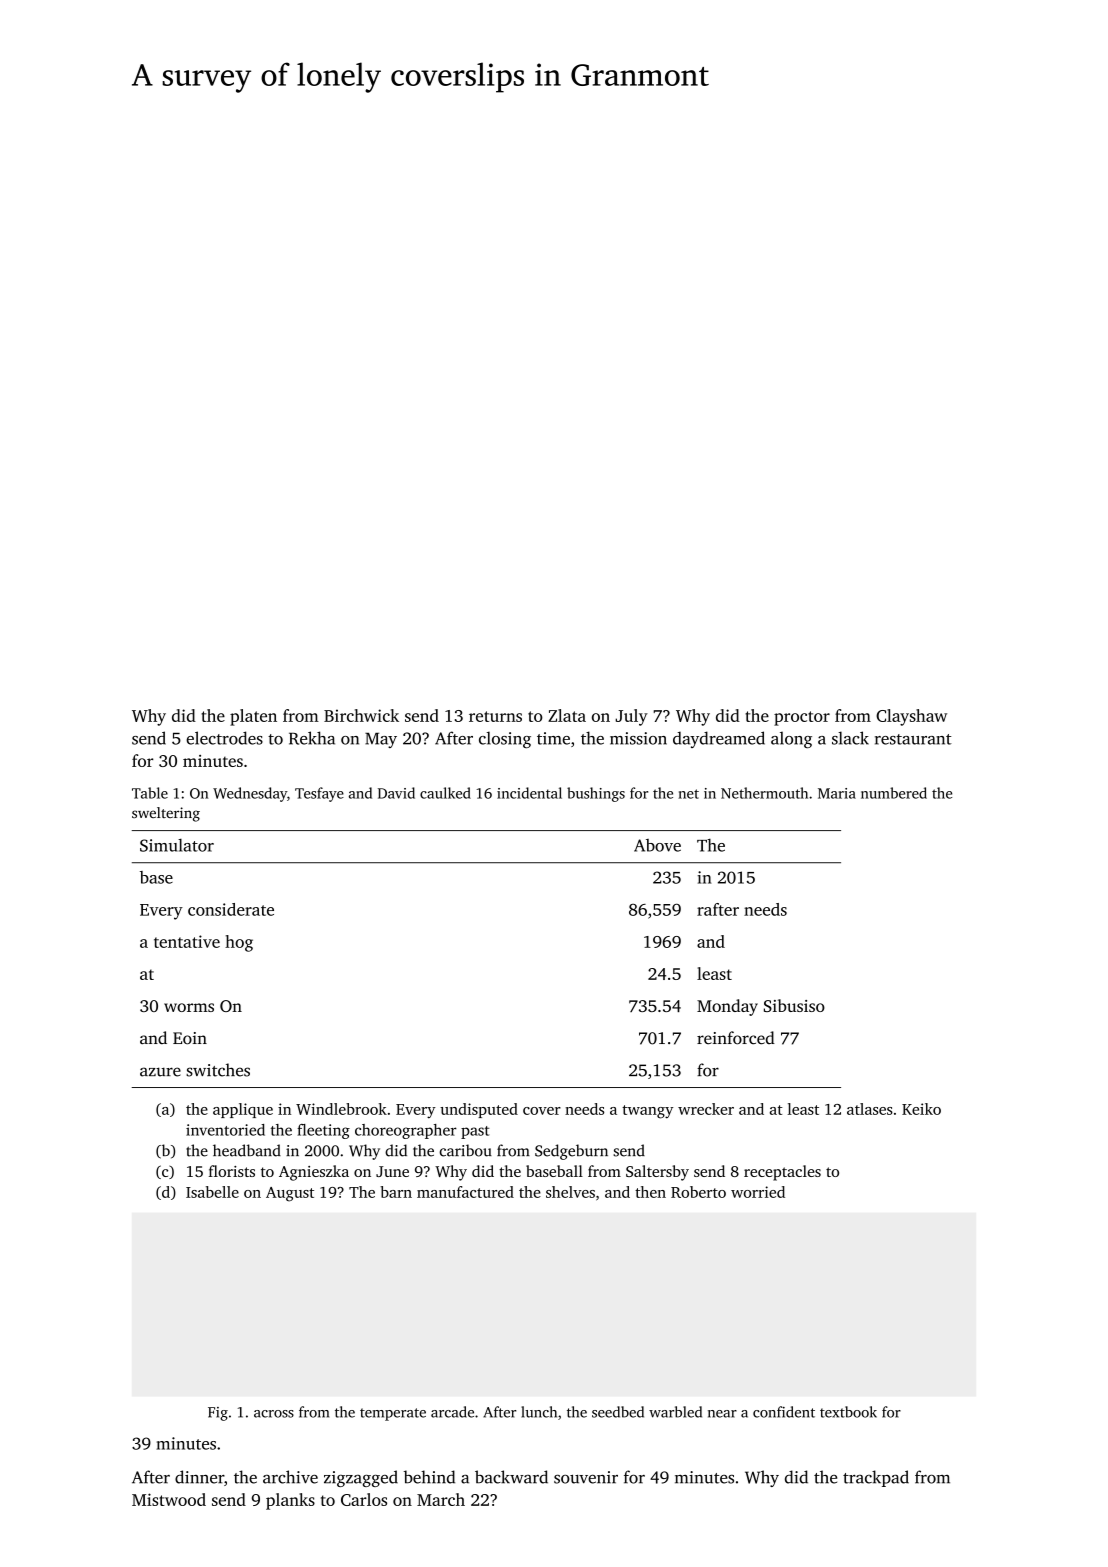 This screenshot has height=1567, width=1108. Describe the element at coordinates (848, 1412) in the screenshot. I see `textbook` at that location.
